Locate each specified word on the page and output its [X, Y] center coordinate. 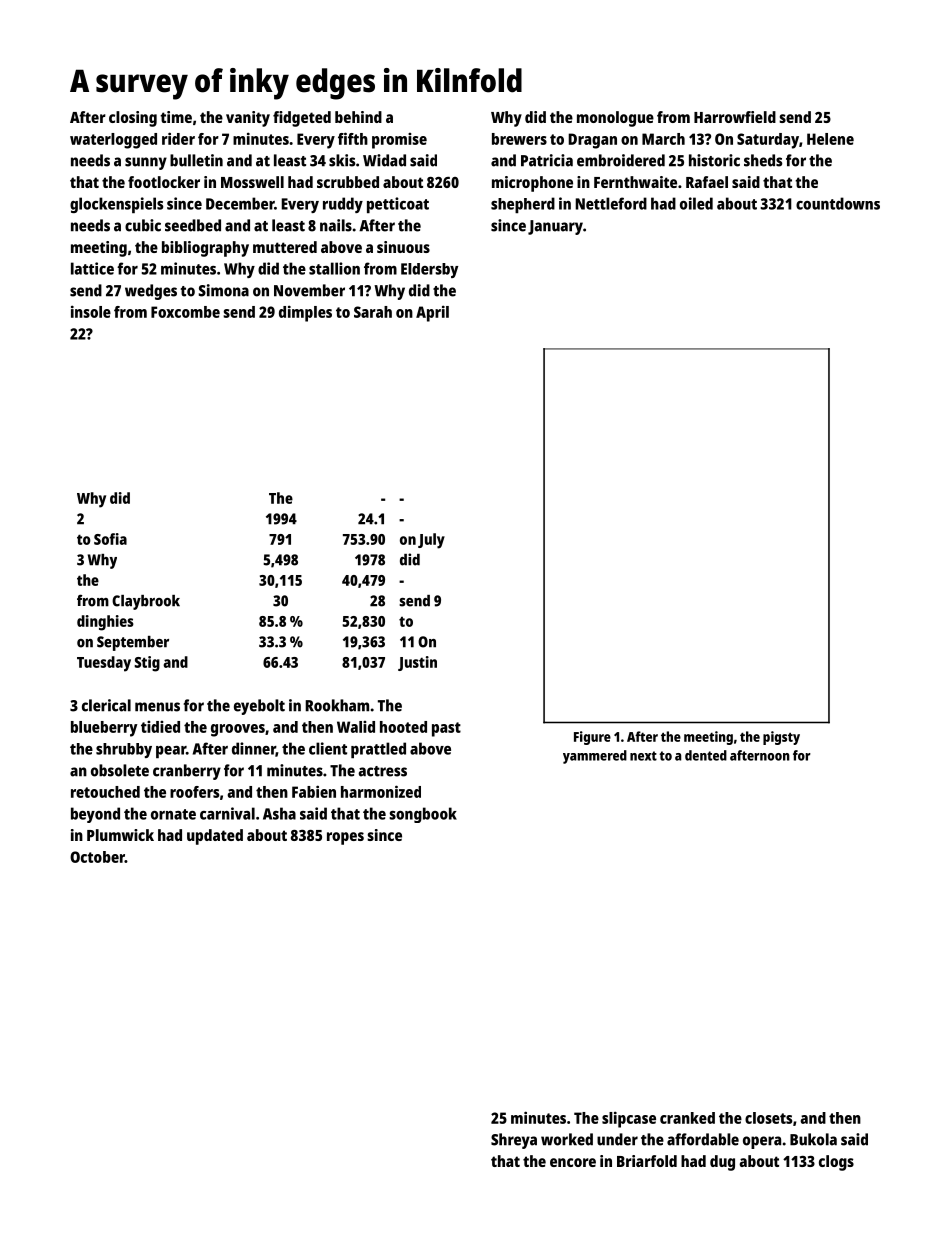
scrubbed [348, 182]
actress [382, 771]
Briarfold [647, 1161]
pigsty [781, 738]
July [431, 541]
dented [706, 755]
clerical [106, 705]
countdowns [838, 203]
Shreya [514, 1141]
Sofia [110, 539]
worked [567, 1139]
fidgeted [302, 119]
